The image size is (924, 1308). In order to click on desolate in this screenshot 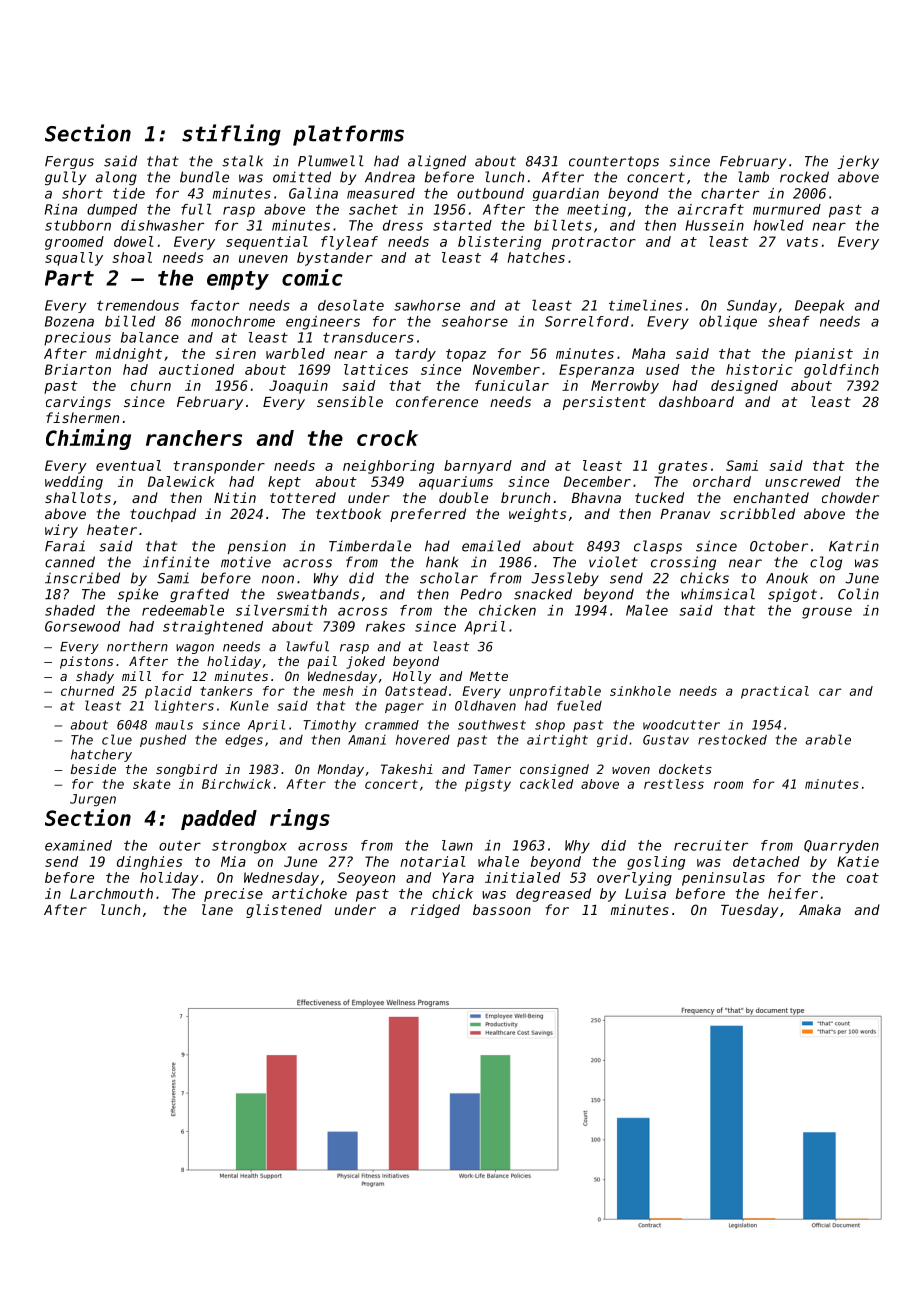, I will do `click(351, 305)`.
